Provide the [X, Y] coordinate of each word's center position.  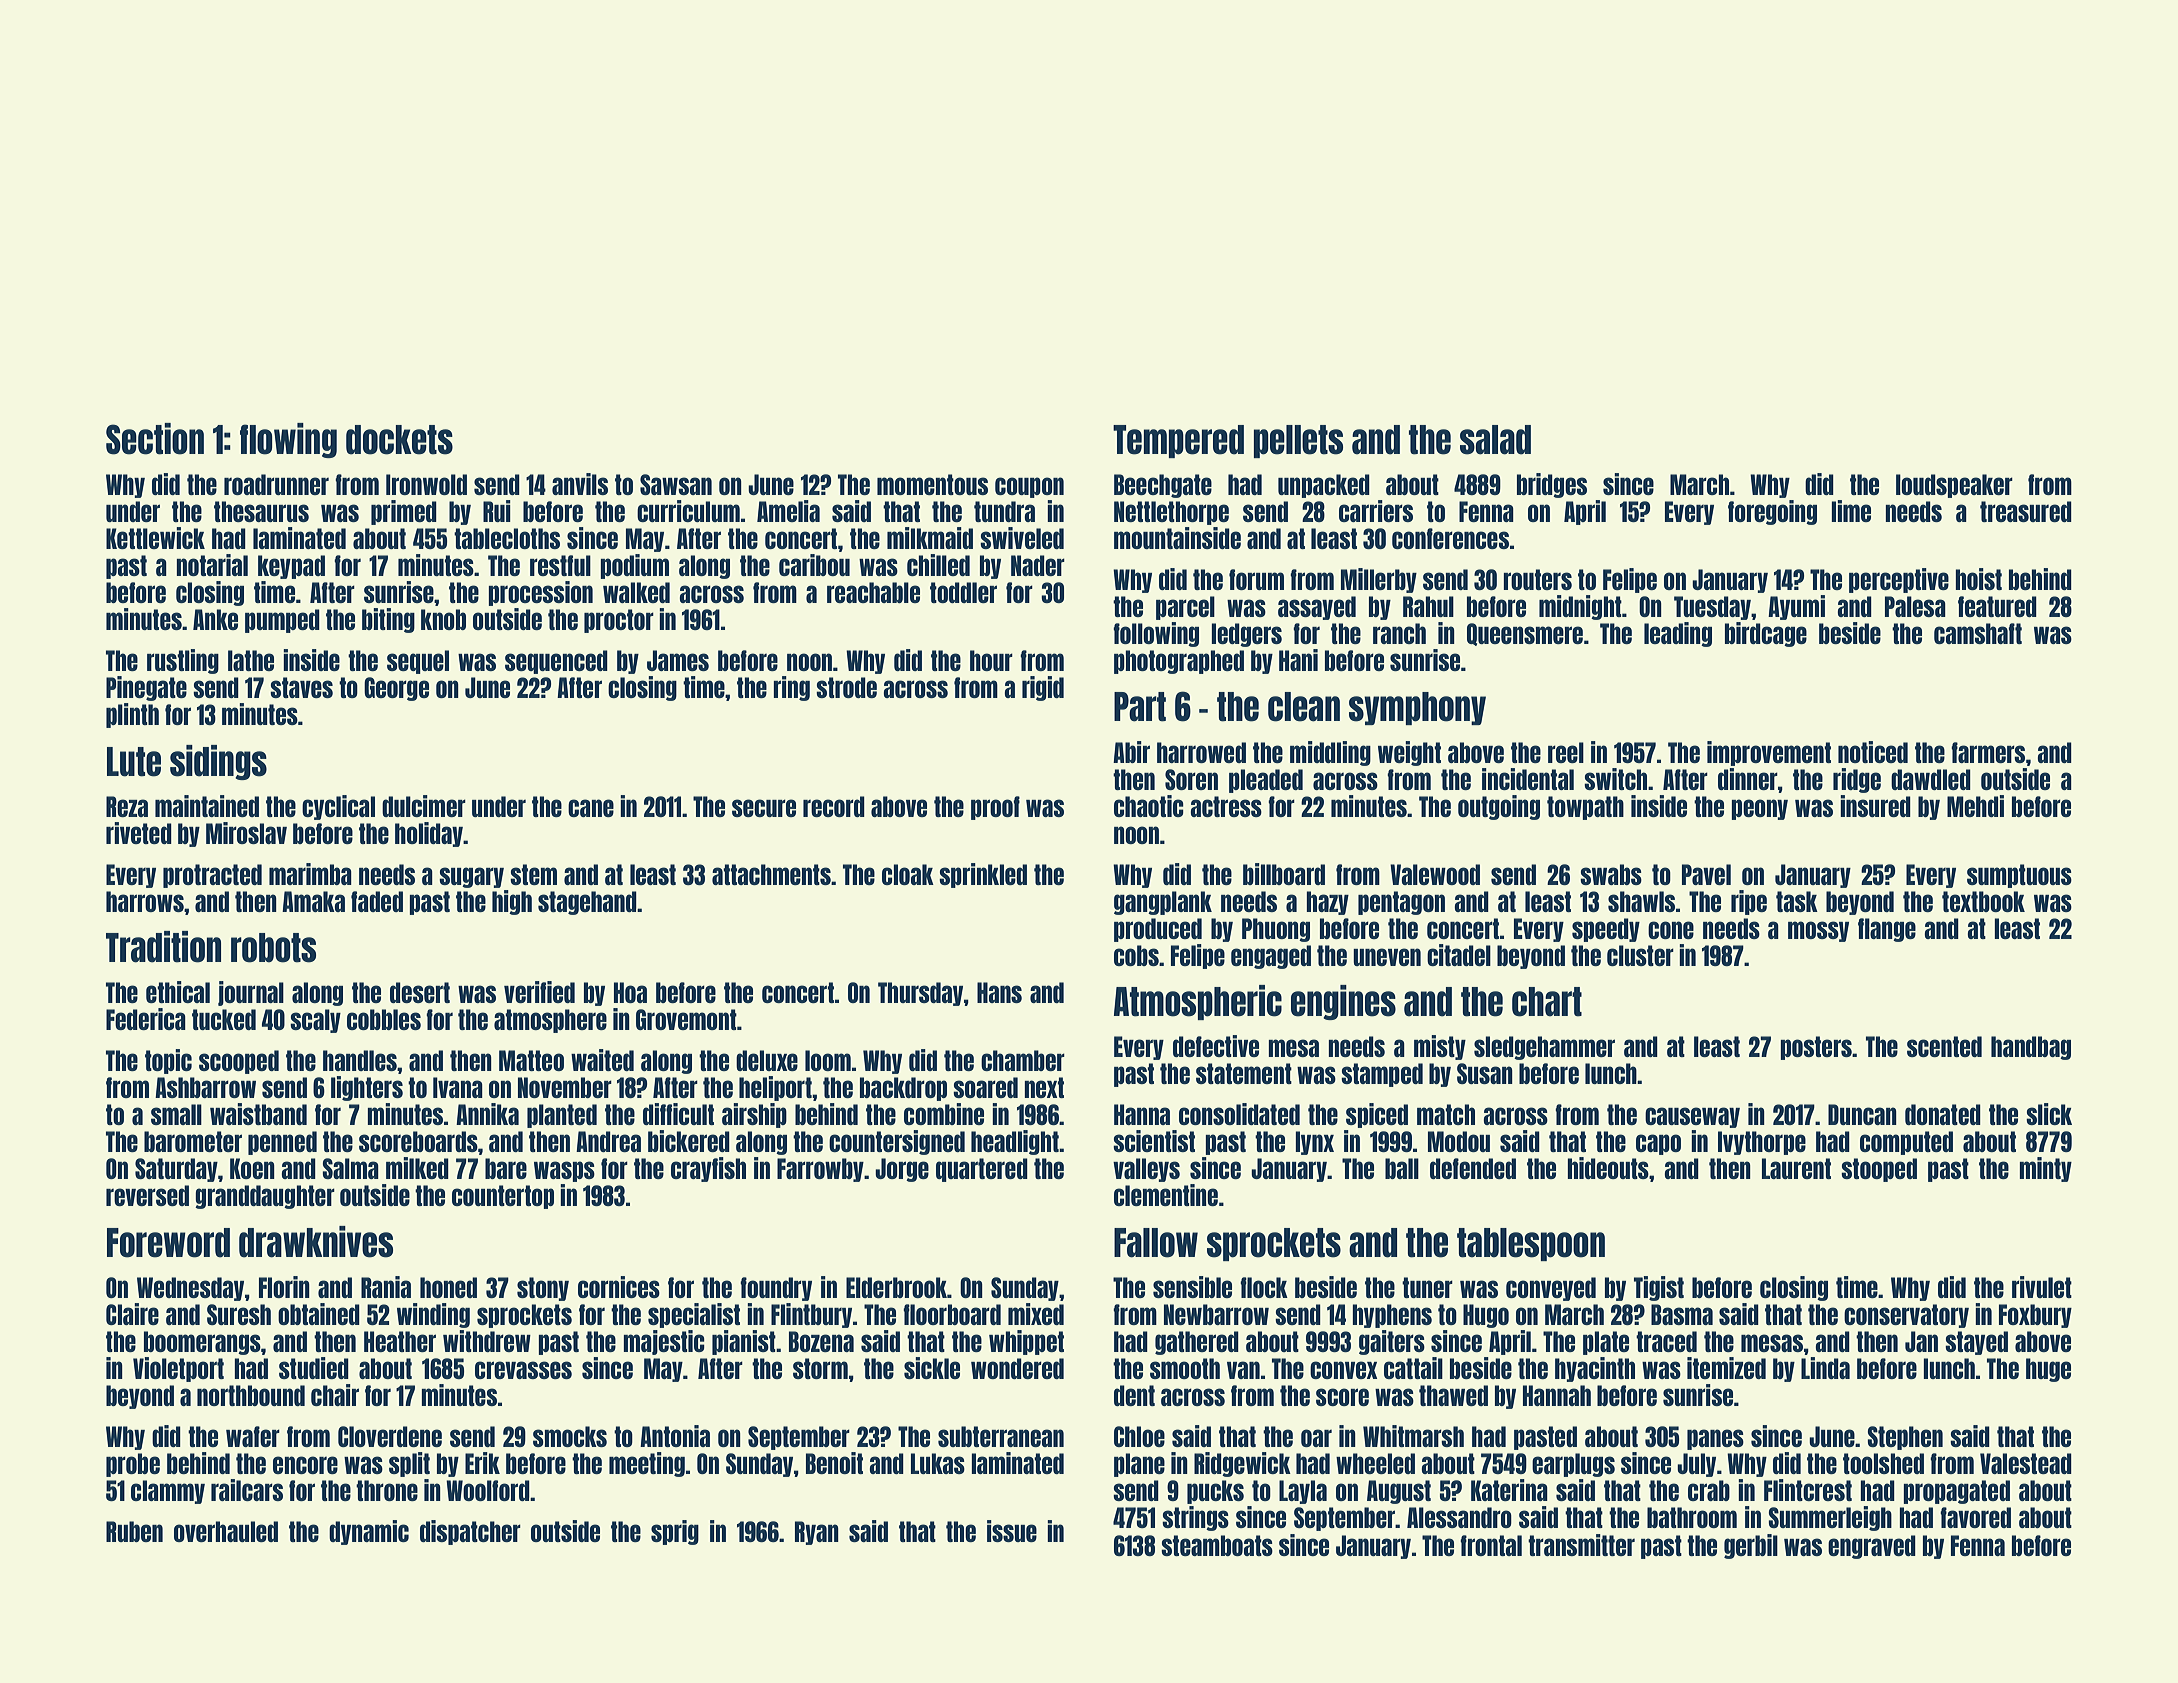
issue [1012, 1531]
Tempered [1178, 441]
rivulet [2042, 1287]
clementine [1166, 1195]
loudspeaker [1954, 486]
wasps [564, 1171]
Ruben [134, 1531]
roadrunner [276, 484]
